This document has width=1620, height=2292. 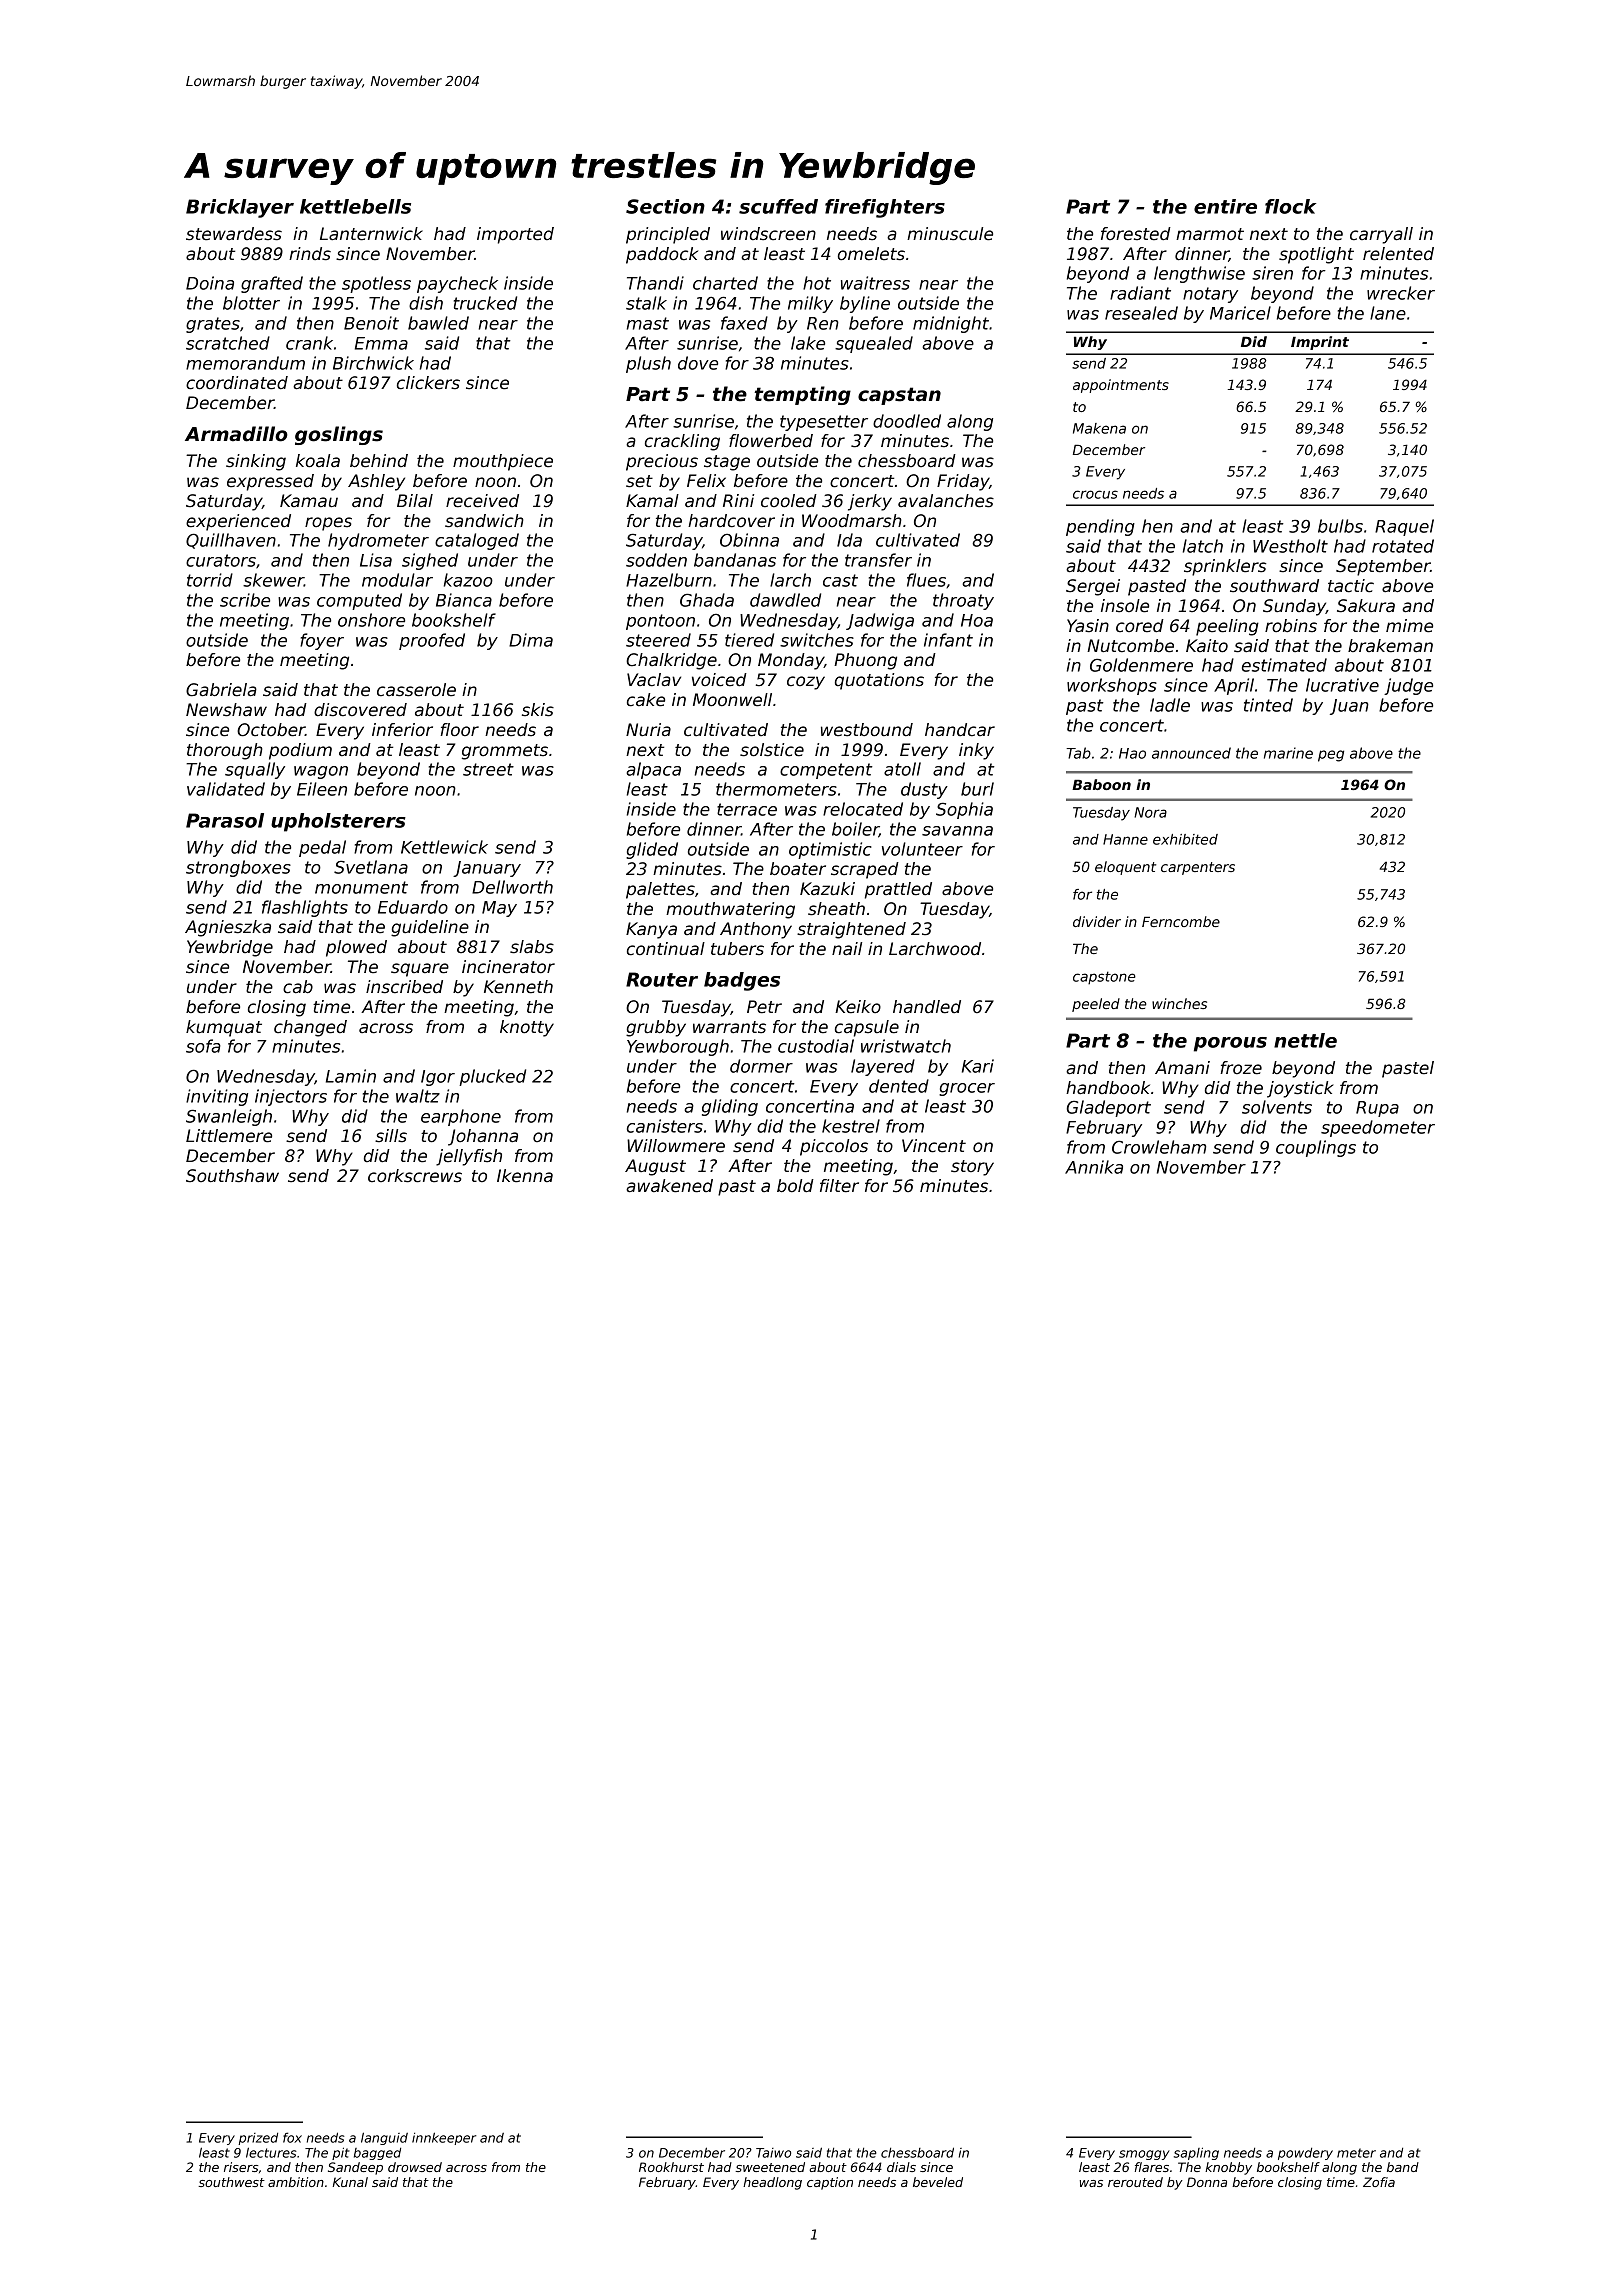 What do you see at coordinates (1225, 206) in the document?
I see `entire` at bounding box center [1225, 206].
